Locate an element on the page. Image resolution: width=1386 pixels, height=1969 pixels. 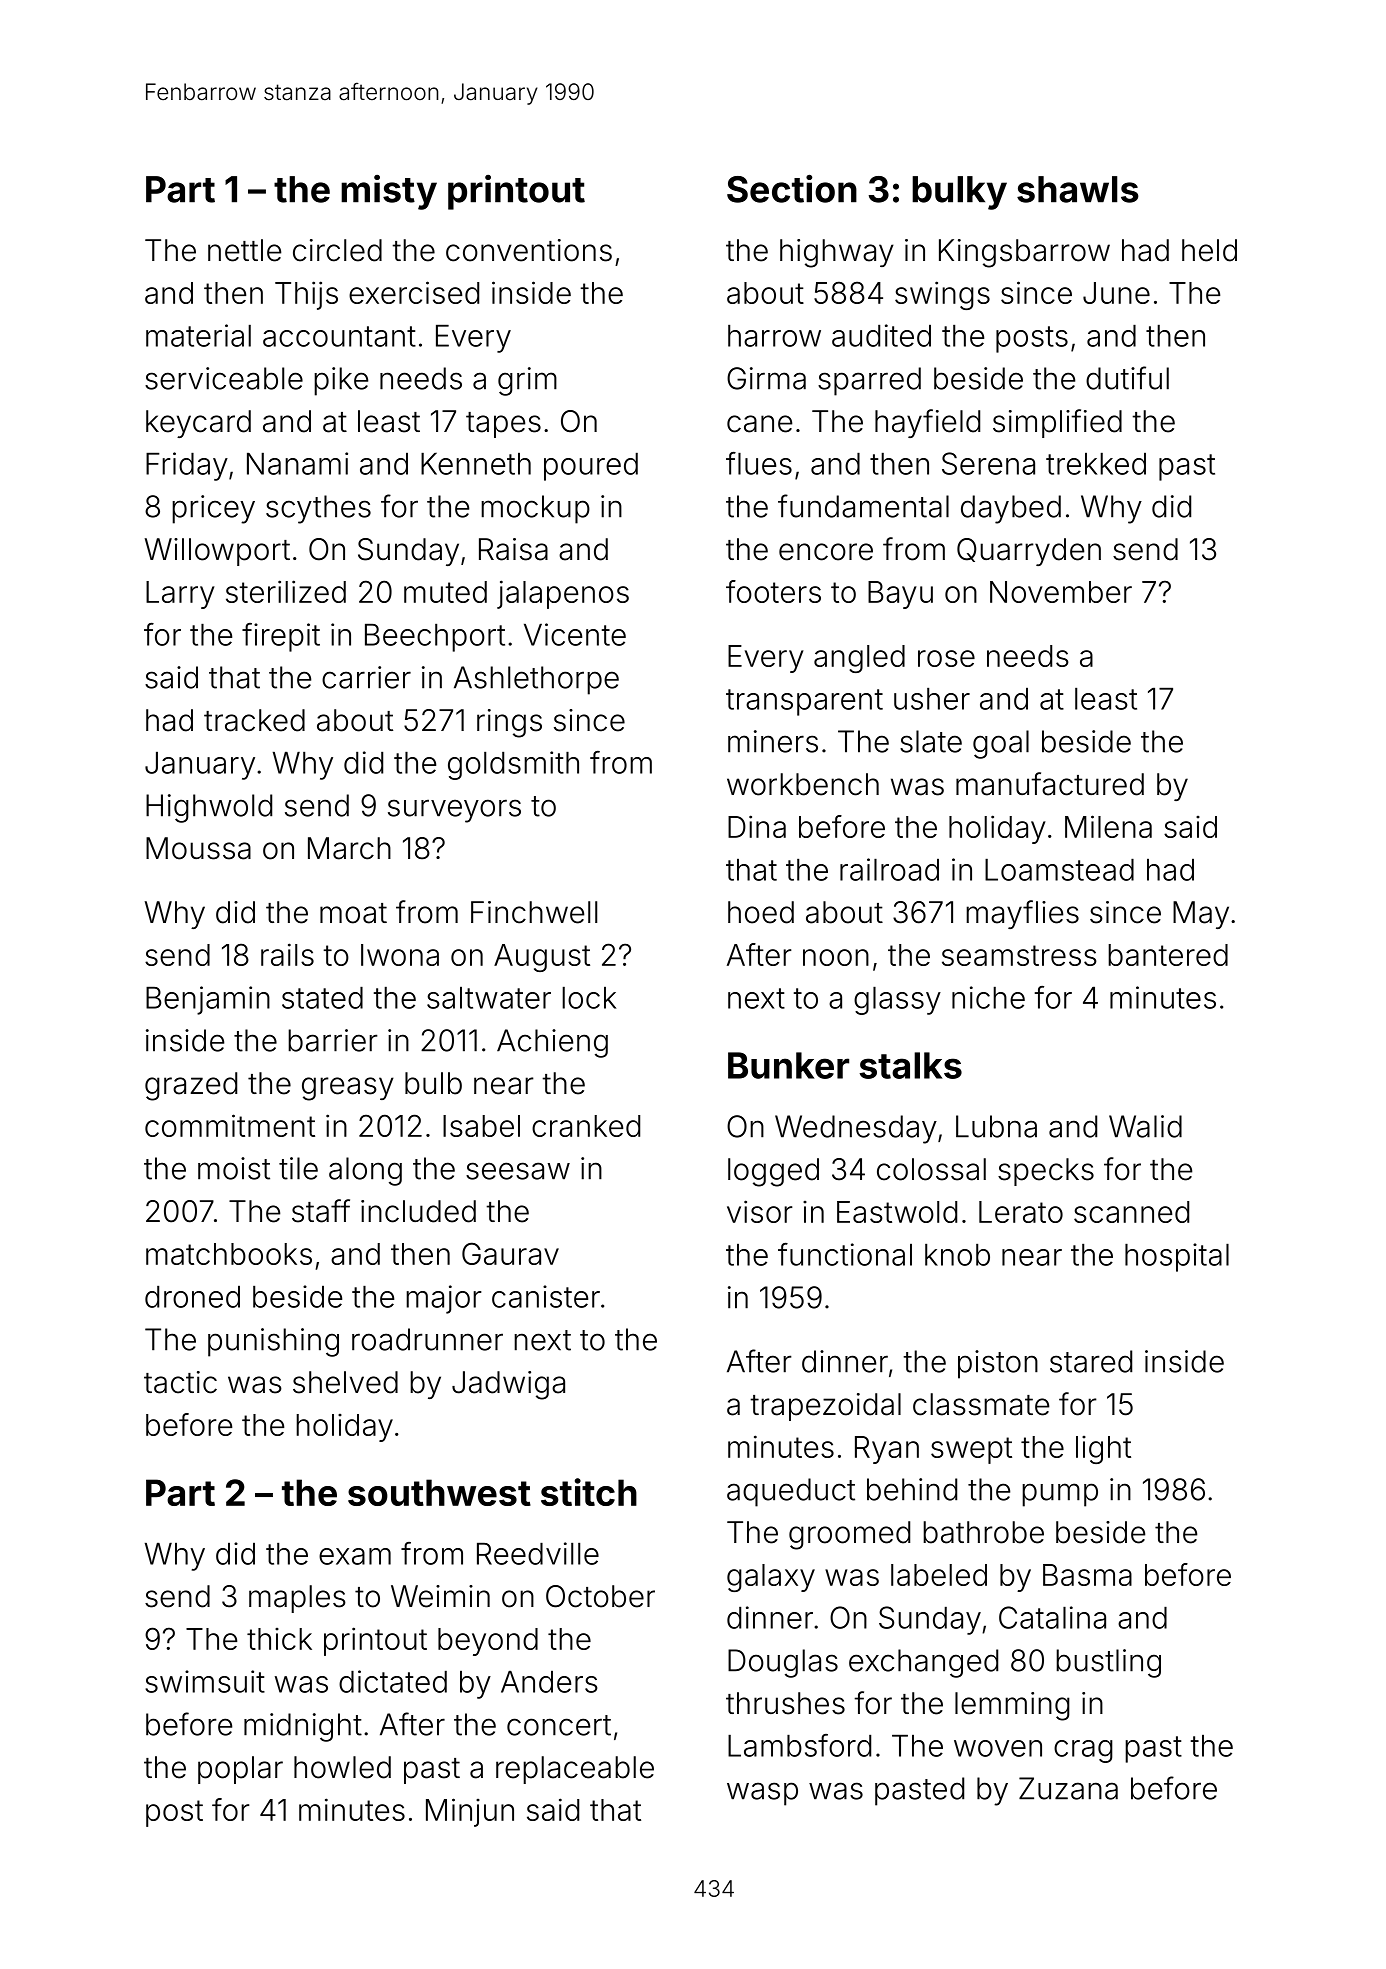
Friday is located at coordinates (187, 466).
